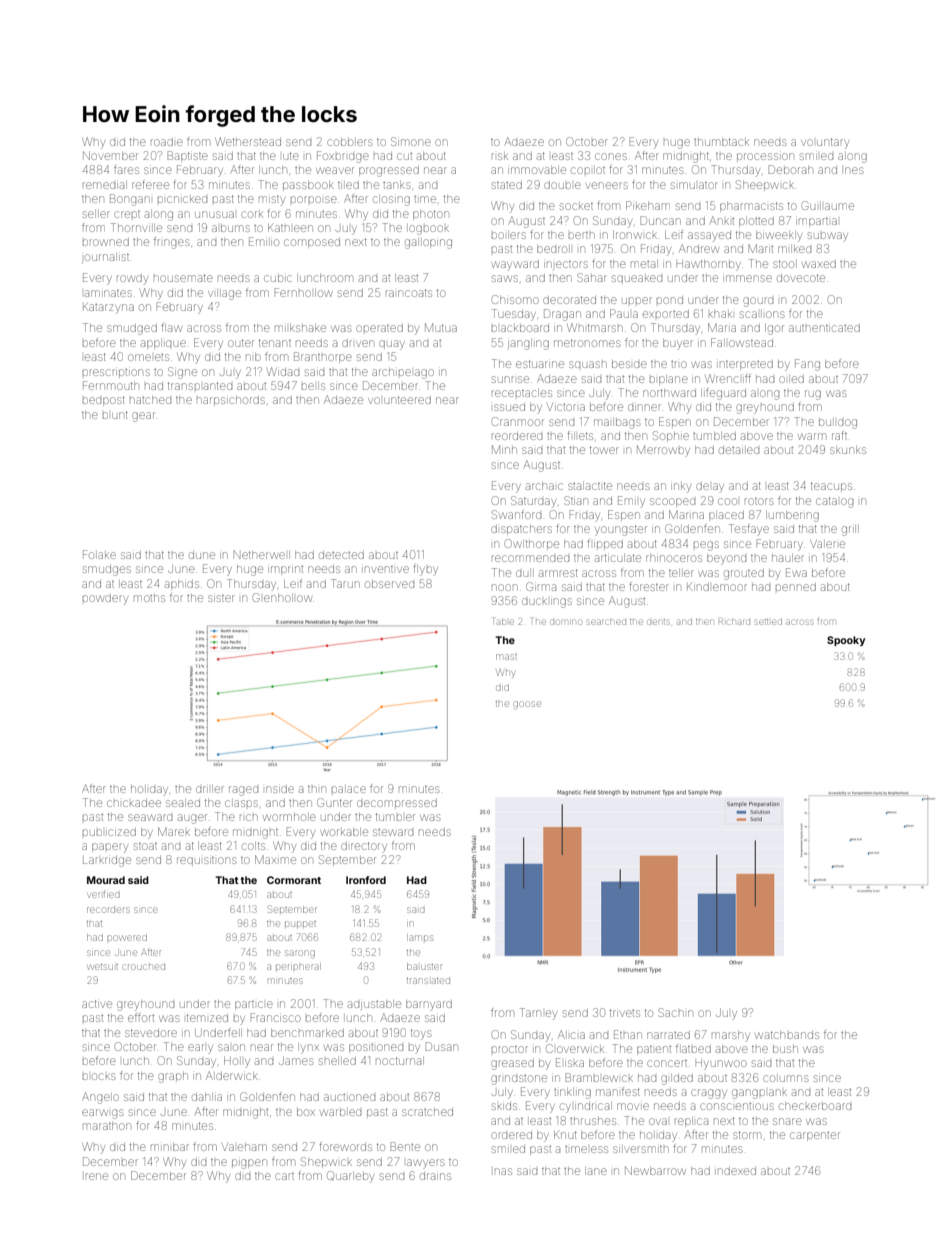  Describe the element at coordinates (558, 573) in the screenshot. I see `armrest` at that location.
